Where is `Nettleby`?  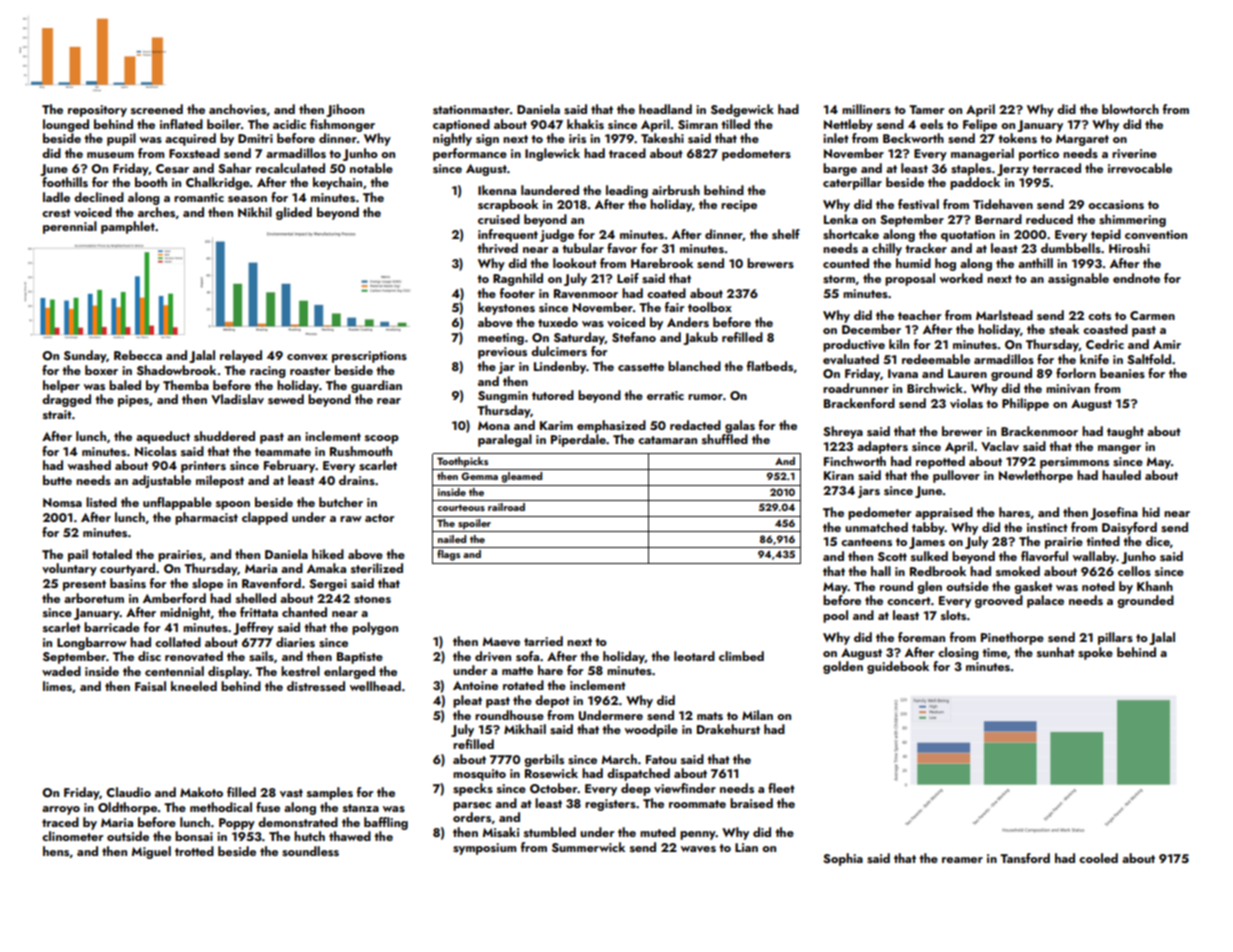 Nettleby is located at coordinates (848, 125).
